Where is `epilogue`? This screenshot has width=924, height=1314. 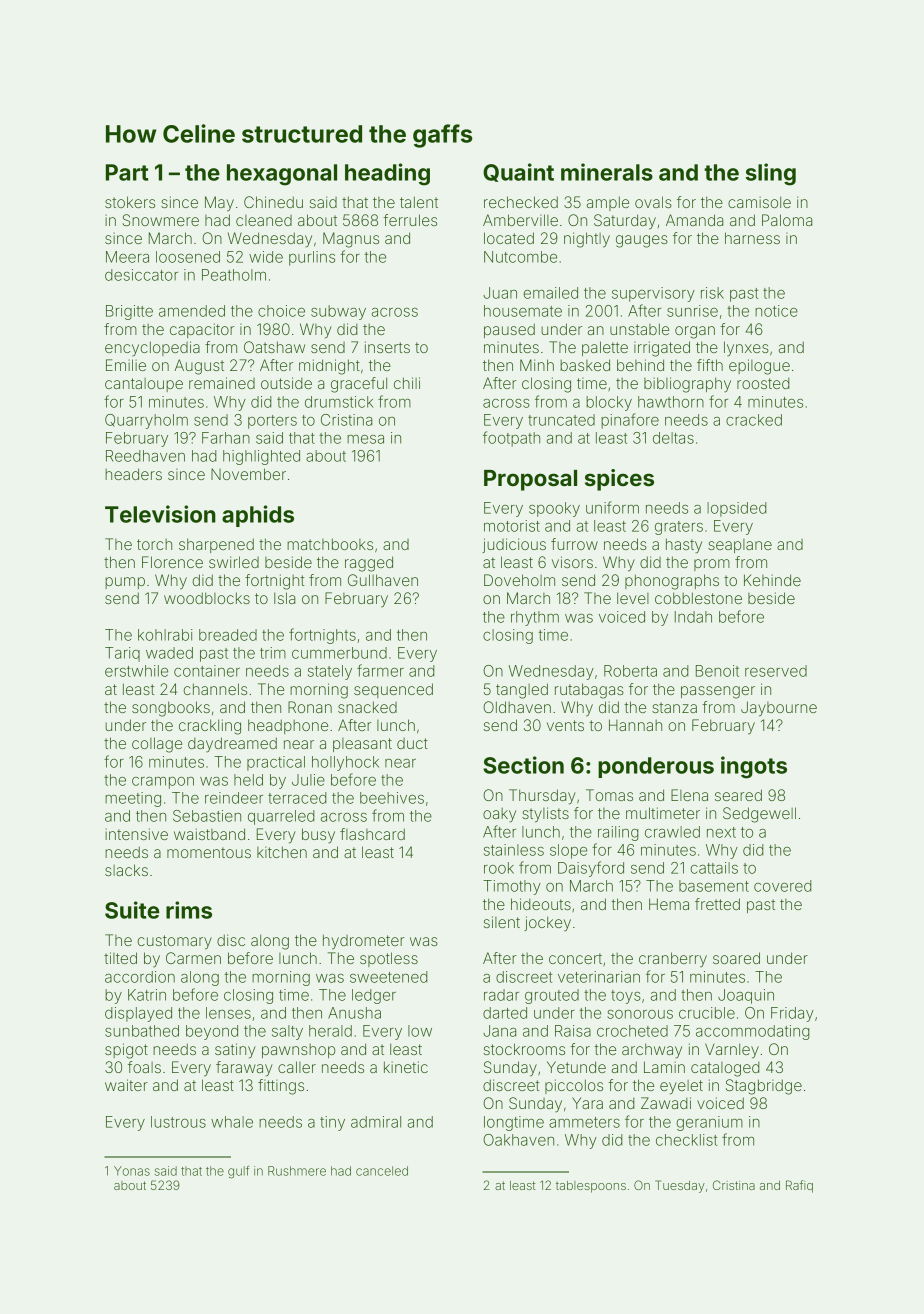
epilogue is located at coordinates (759, 367).
